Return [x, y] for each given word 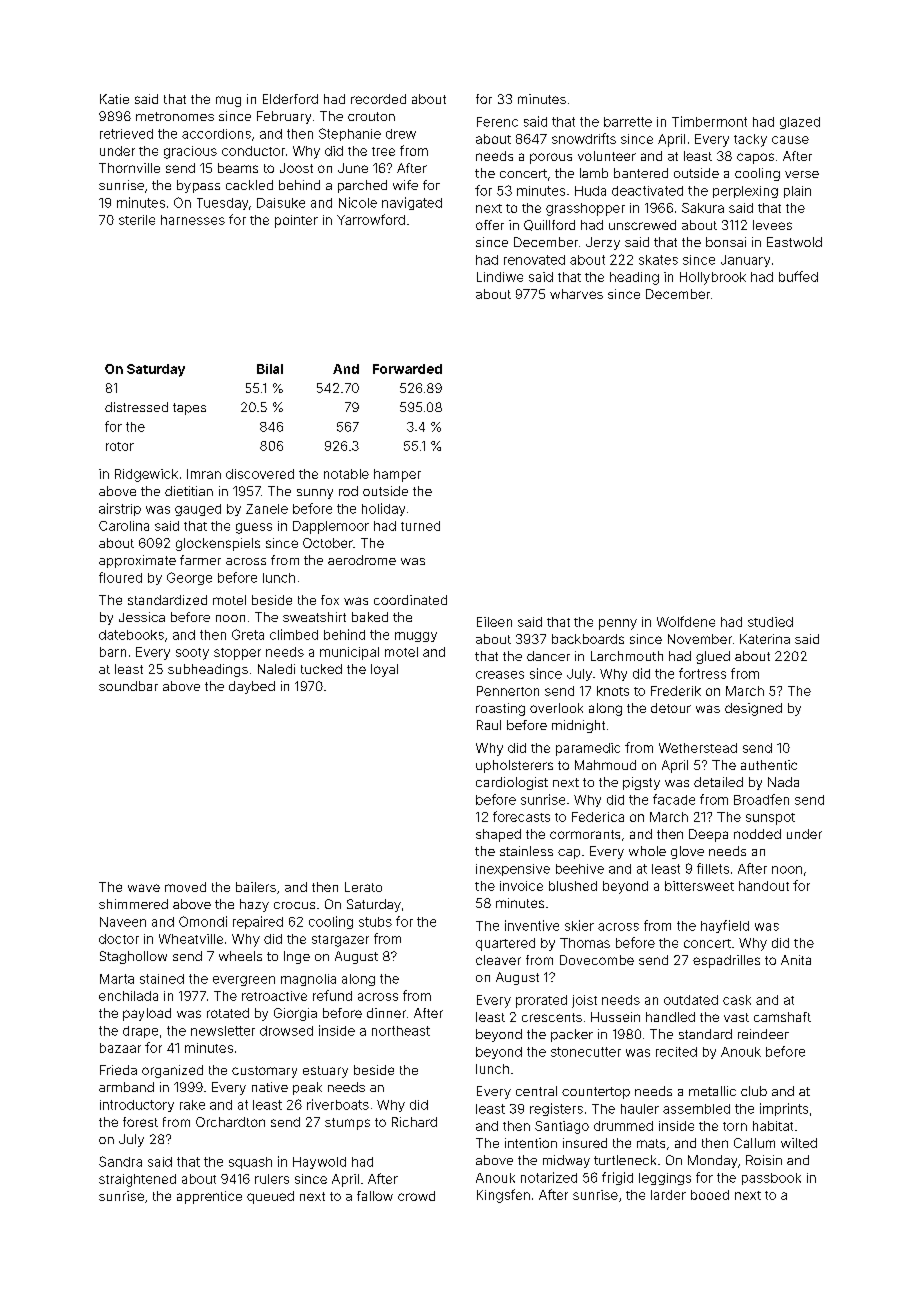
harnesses [193, 220]
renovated [534, 260]
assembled [696, 1109]
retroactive [274, 996]
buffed [798, 276]
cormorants [585, 834]
